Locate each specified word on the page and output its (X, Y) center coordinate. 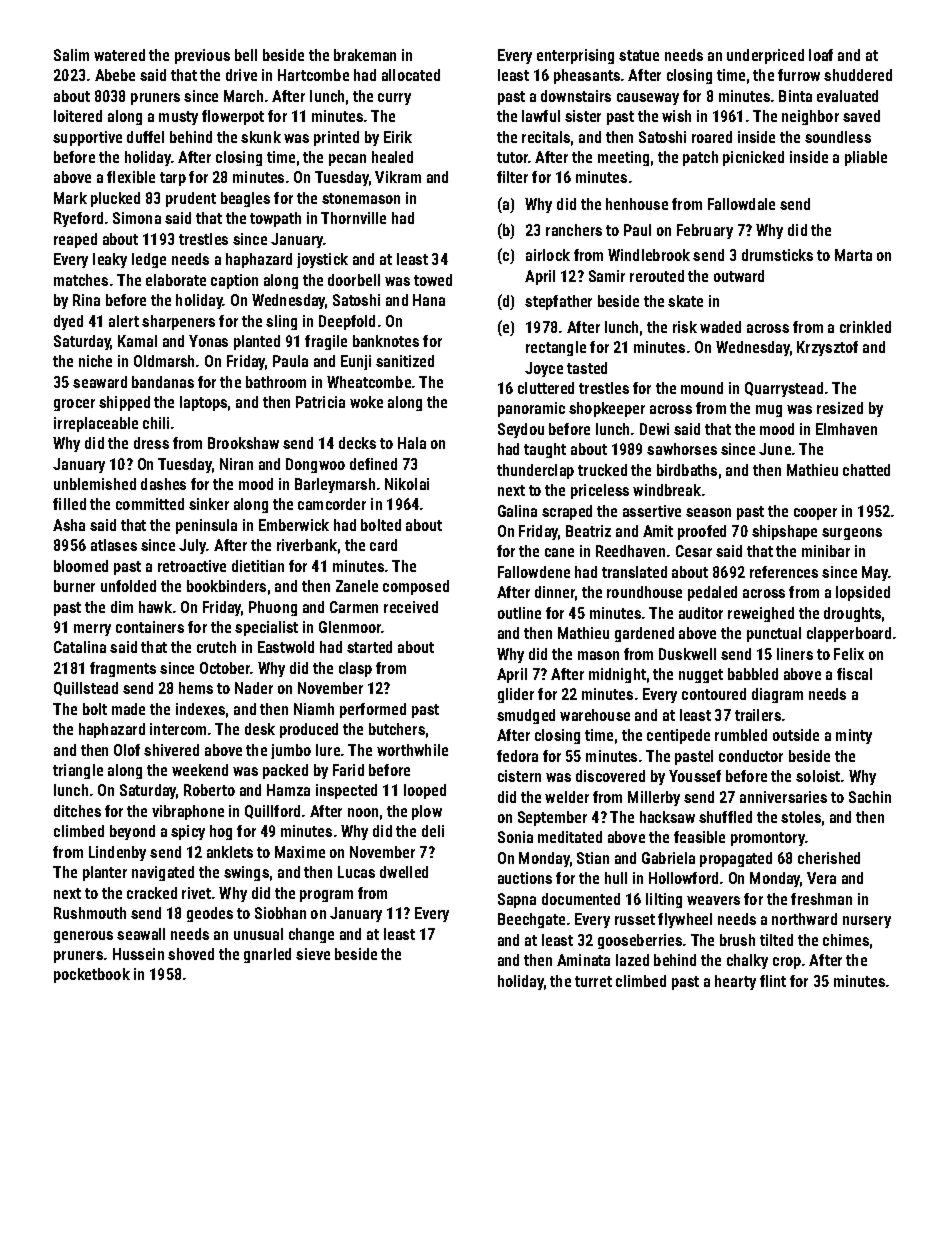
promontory (768, 839)
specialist (266, 628)
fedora (517, 756)
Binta (795, 96)
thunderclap (535, 471)
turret (593, 981)
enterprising (575, 56)
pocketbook (92, 975)
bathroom (276, 382)
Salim (71, 55)
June (775, 449)
